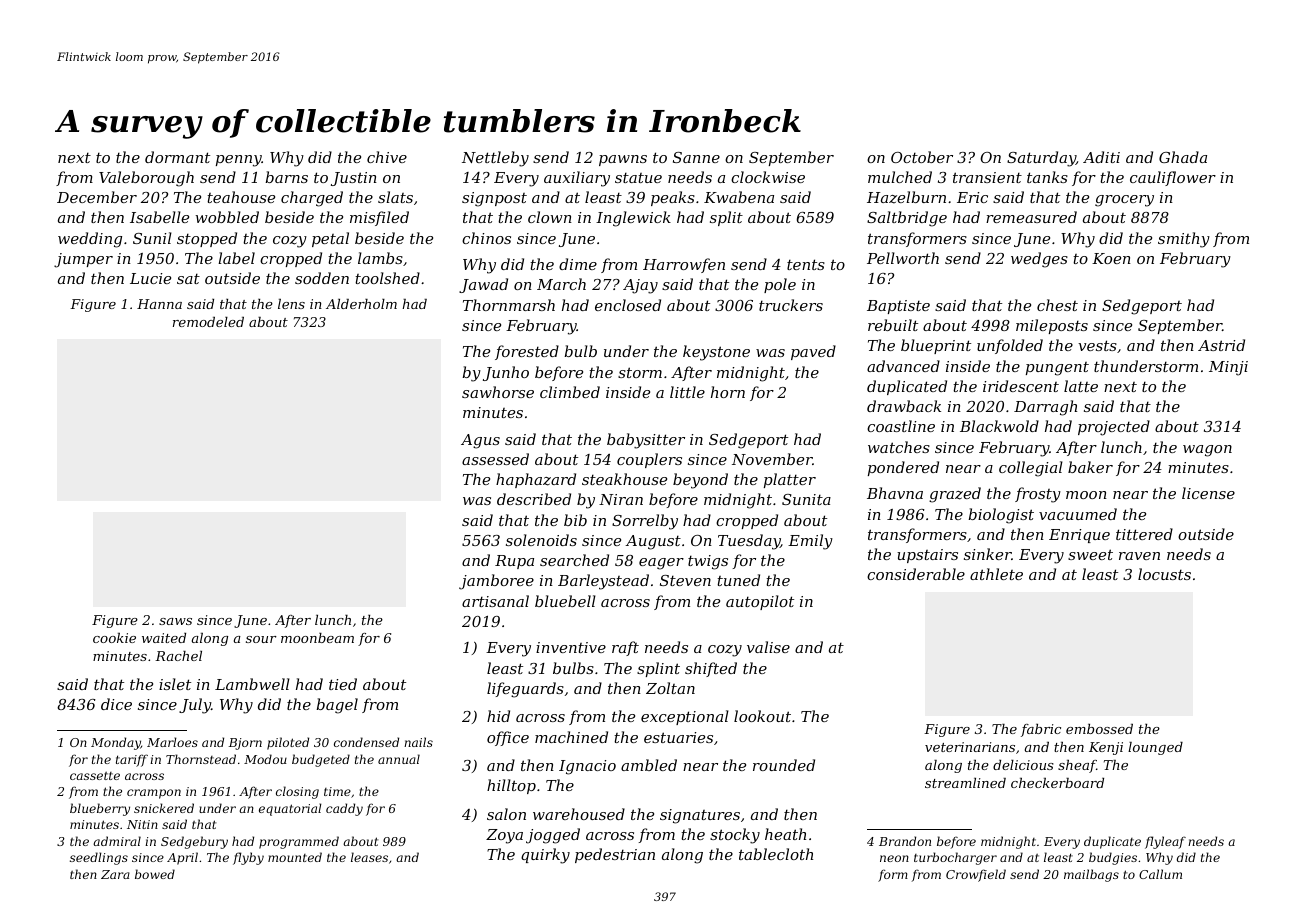 This document has width=1308, height=924. What do you see at coordinates (623, 160) in the document?
I see `pawns` at bounding box center [623, 160].
